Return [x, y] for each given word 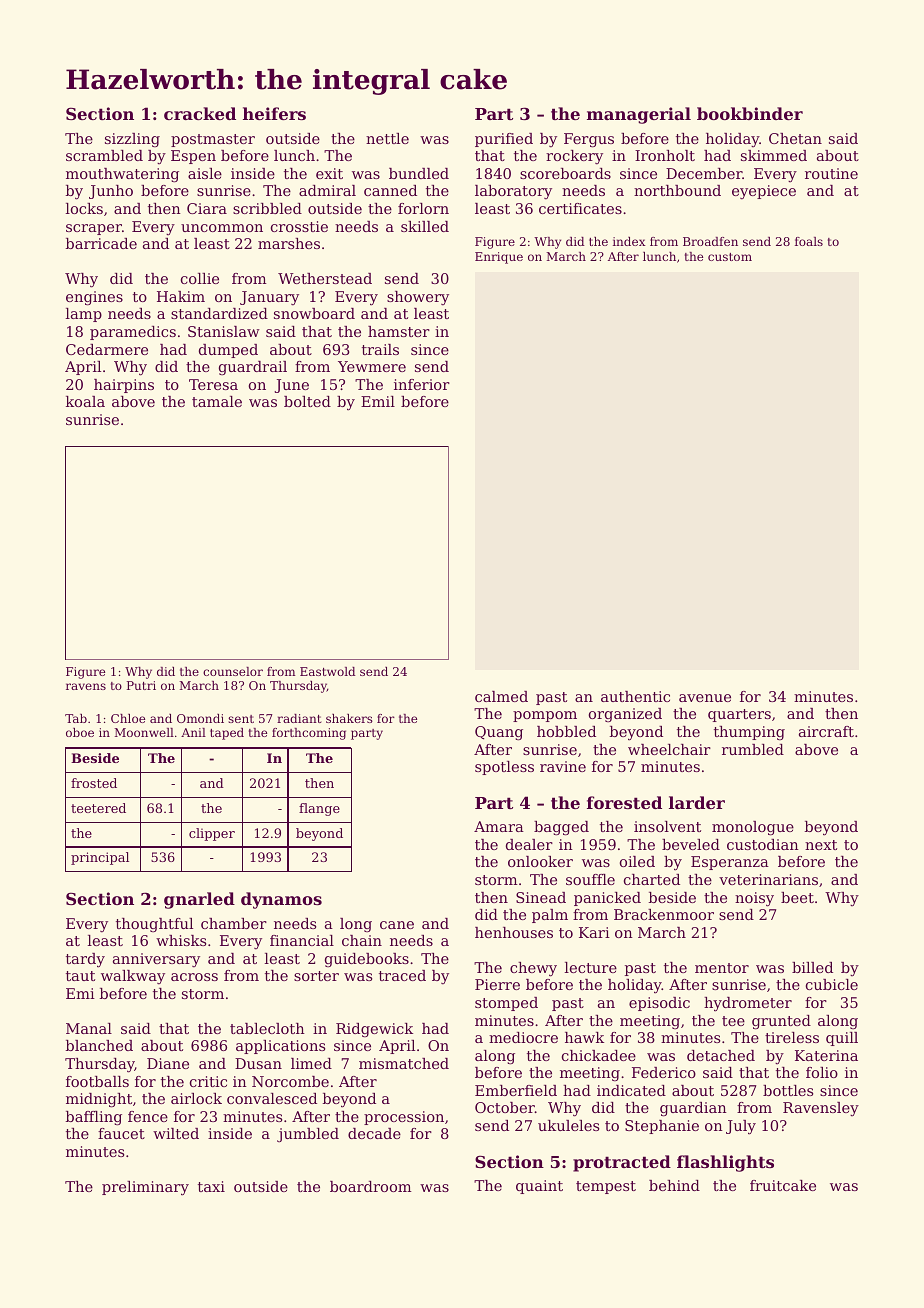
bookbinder [750, 113]
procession [404, 1118]
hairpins [124, 386]
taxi [211, 1186]
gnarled [199, 900]
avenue [705, 698]
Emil [378, 401]
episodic [659, 1004]
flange [319, 809]
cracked [200, 113]
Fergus [589, 140]
